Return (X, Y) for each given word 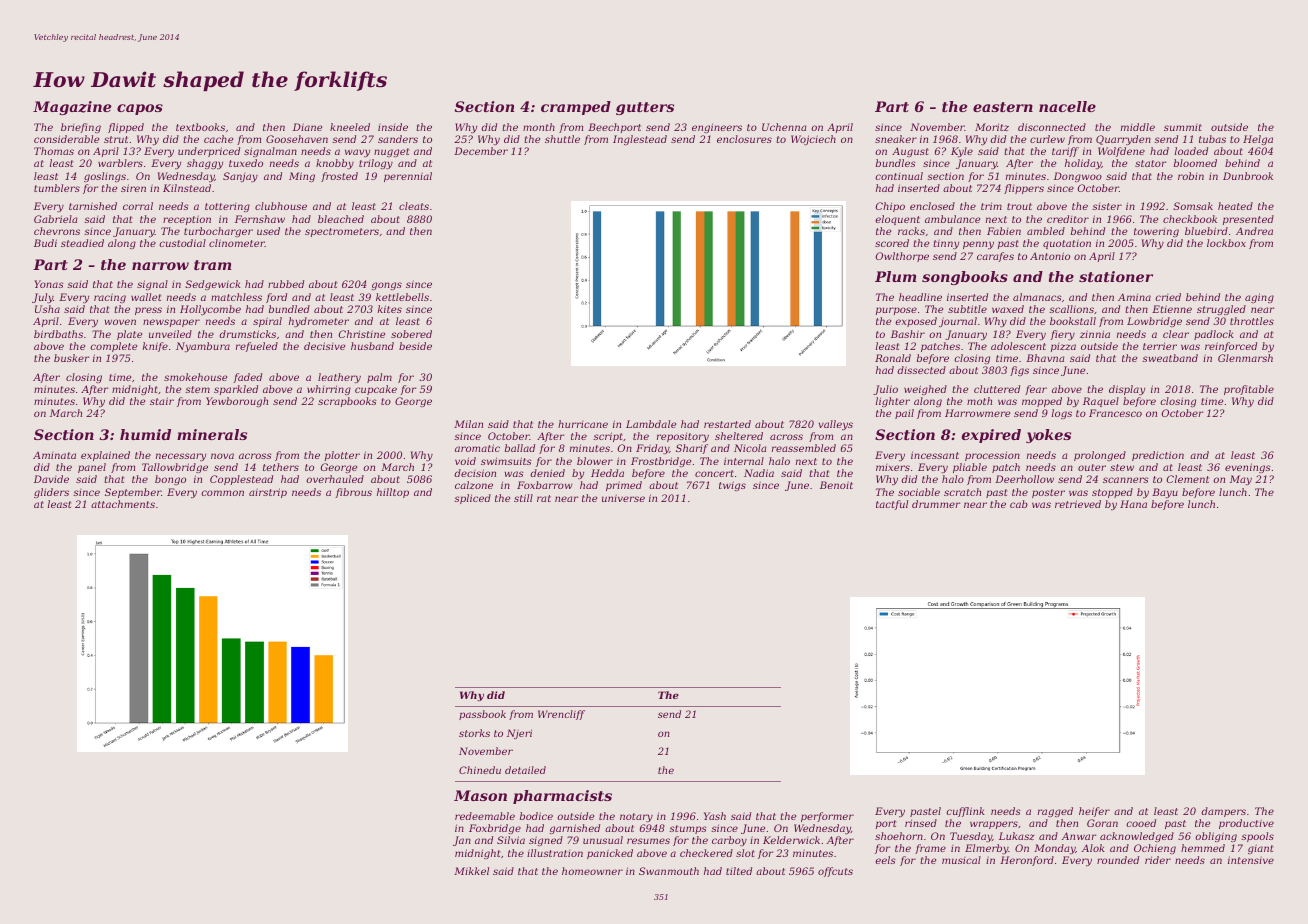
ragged (1055, 812)
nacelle (1067, 106)
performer (827, 817)
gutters (645, 108)
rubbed (286, 284)
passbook (482, 715)
